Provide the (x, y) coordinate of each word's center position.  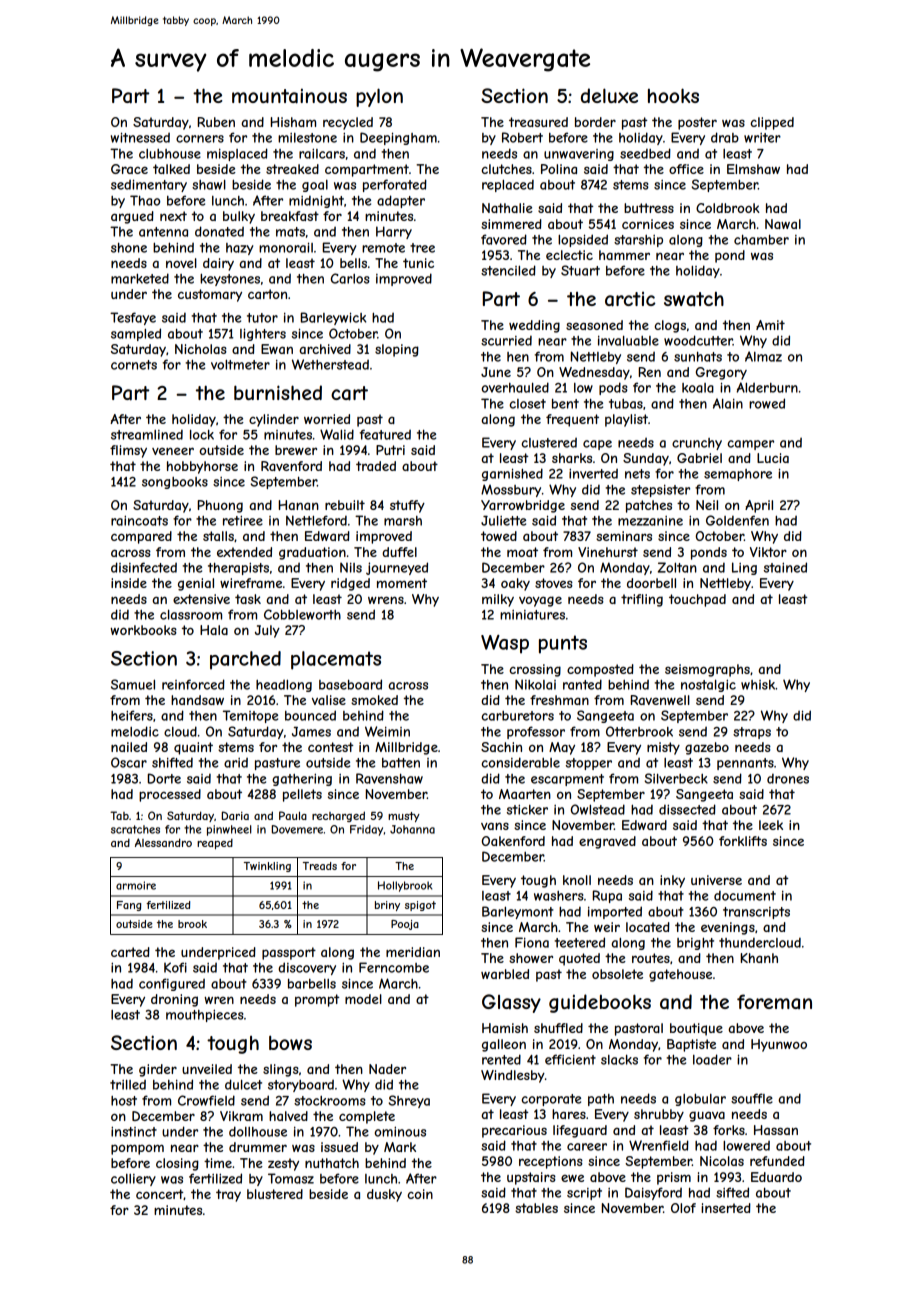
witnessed (140, 137)
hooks (673, 95)
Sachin (501, 747)
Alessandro (163, 842)
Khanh (759, 958)
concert (159, 1194)
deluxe (609, 95)
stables (536, 1208)
